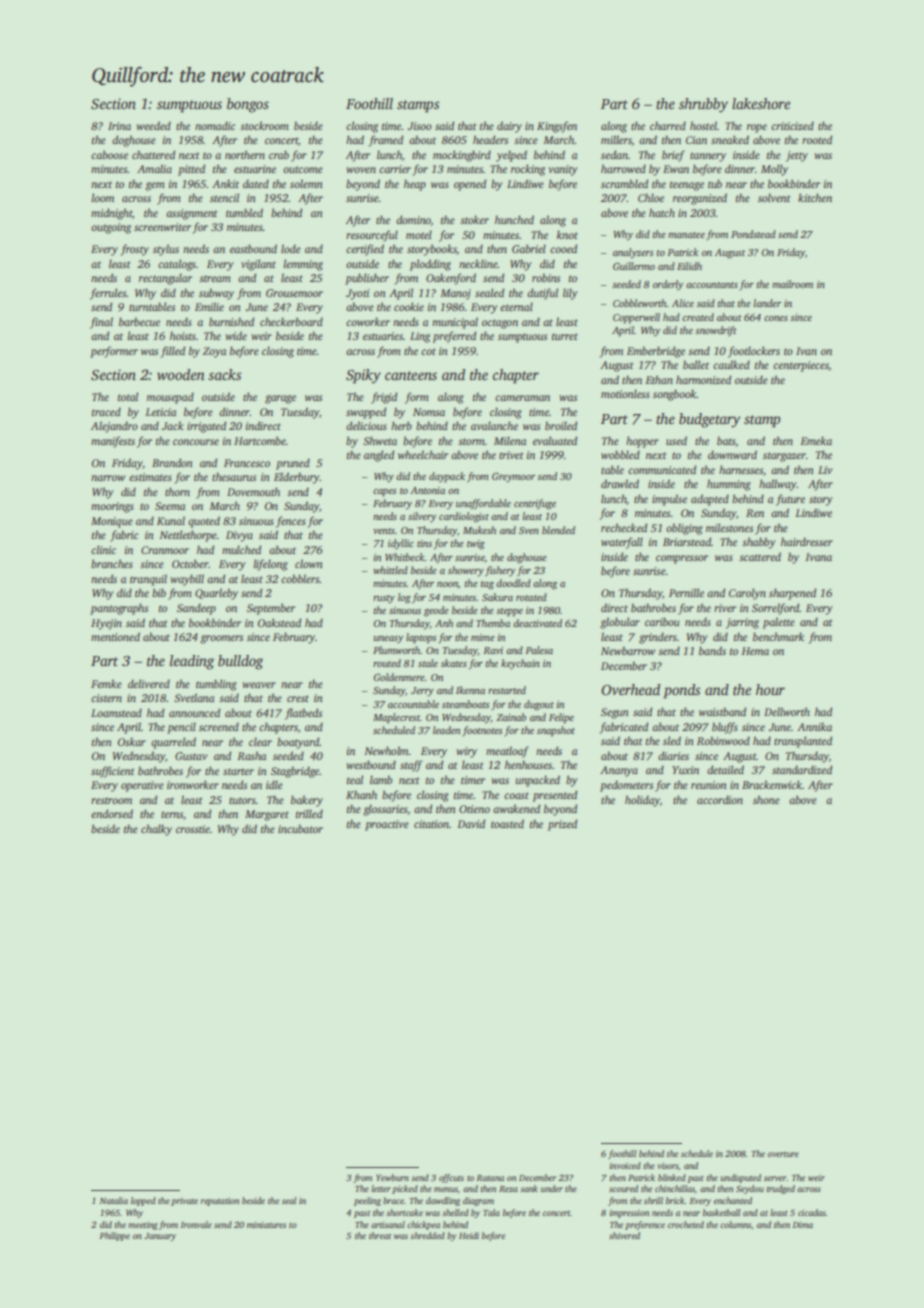 The image size is (924, 1308). What do you see at coordinates (761, 103) in the screenshot?
I see `lakeshore` at bounding box center [761, 103].
